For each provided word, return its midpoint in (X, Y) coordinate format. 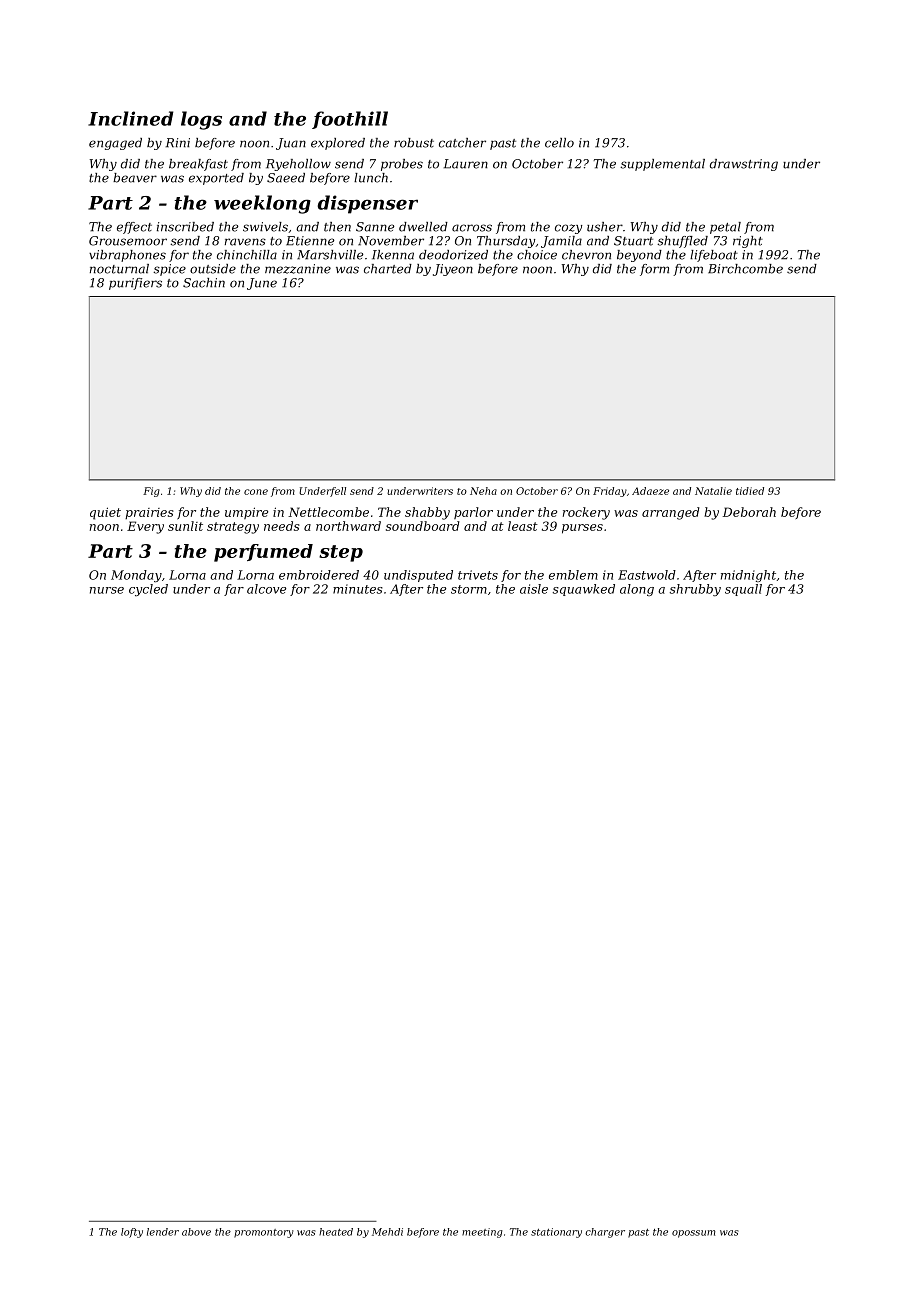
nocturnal (119, 269)
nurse (107, 590)
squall (743, 590)
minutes (358, 589)
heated (336, 1232)
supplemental (662, 165)
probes (402, 165)
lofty (132, 1233)
